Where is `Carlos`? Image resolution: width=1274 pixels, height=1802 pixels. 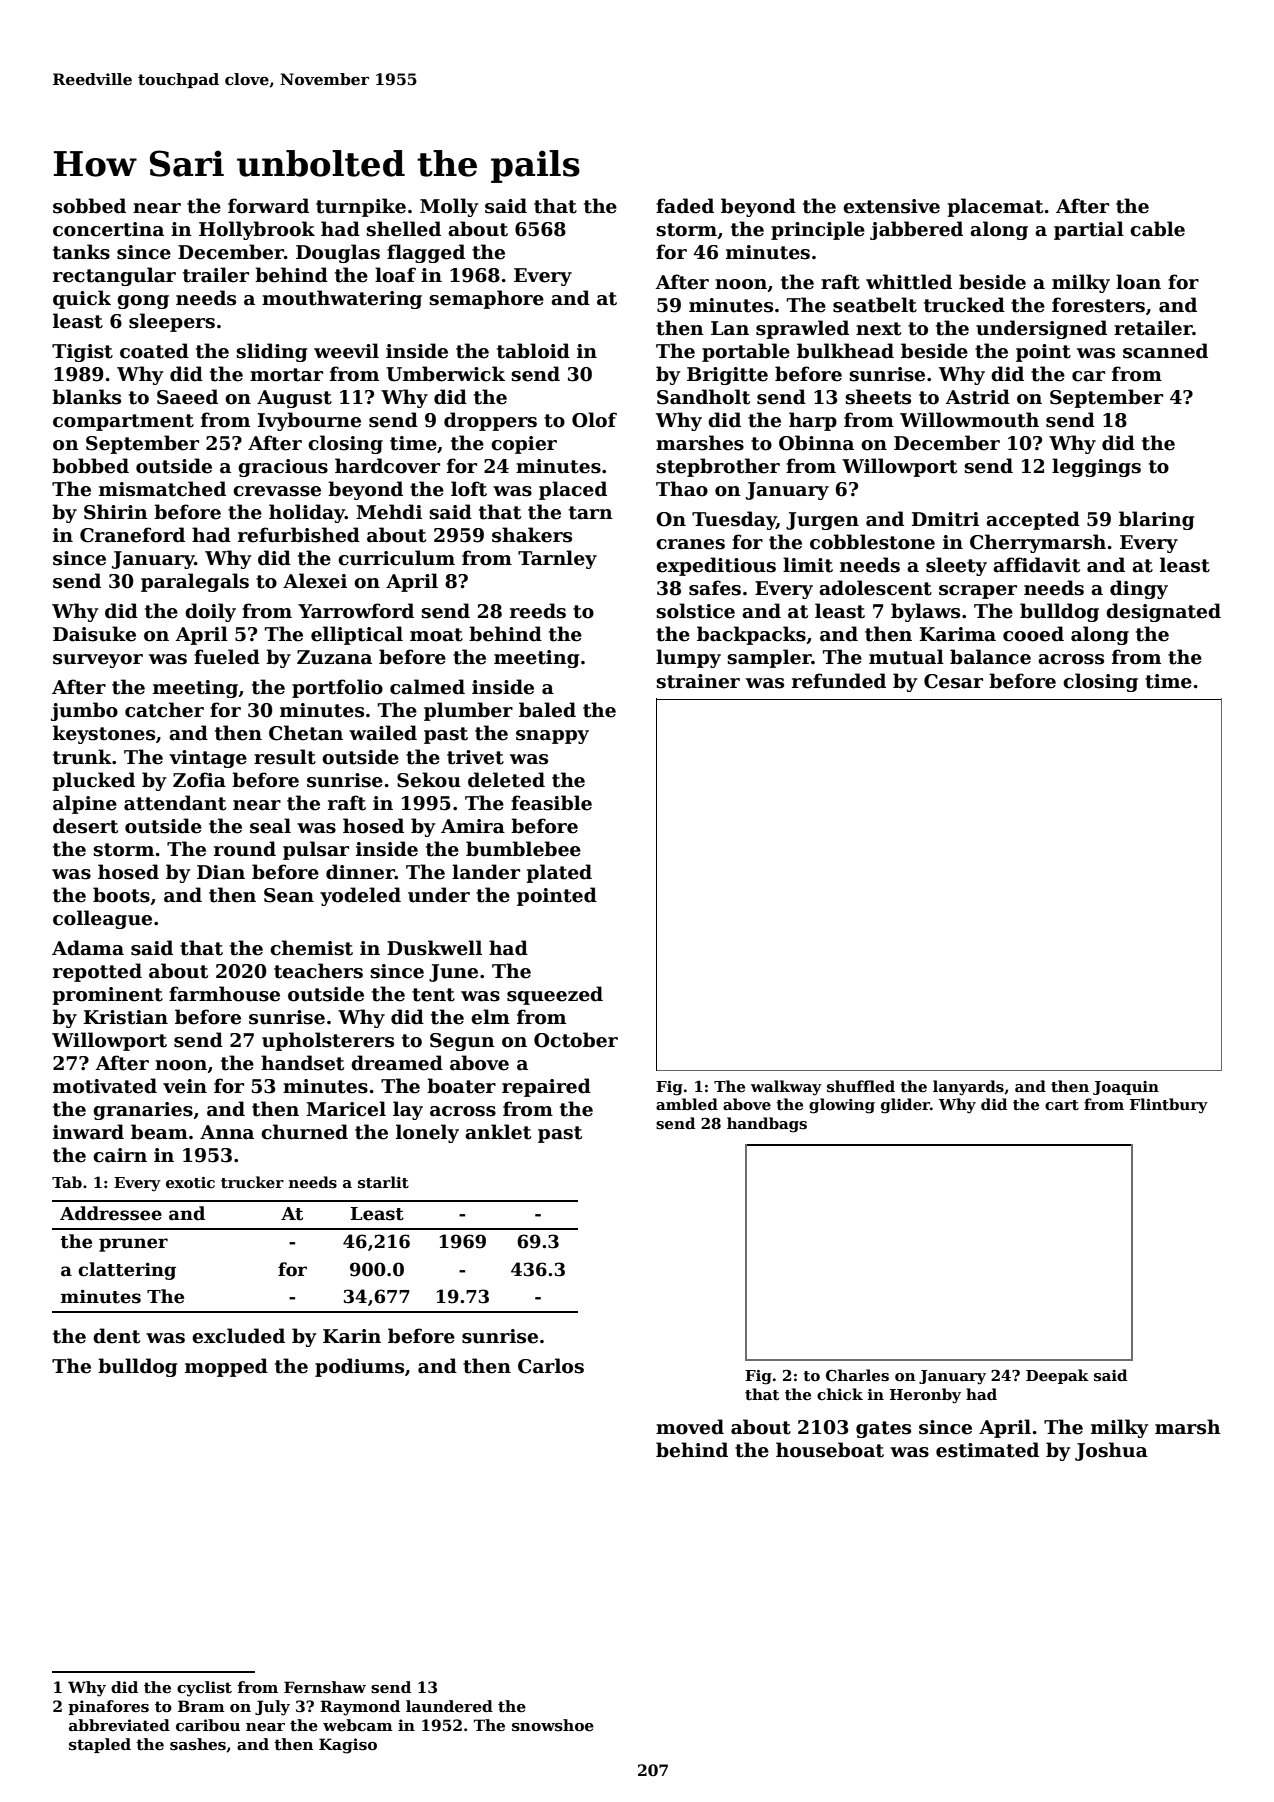
Carlos is located at coordinates (551, 1366).
